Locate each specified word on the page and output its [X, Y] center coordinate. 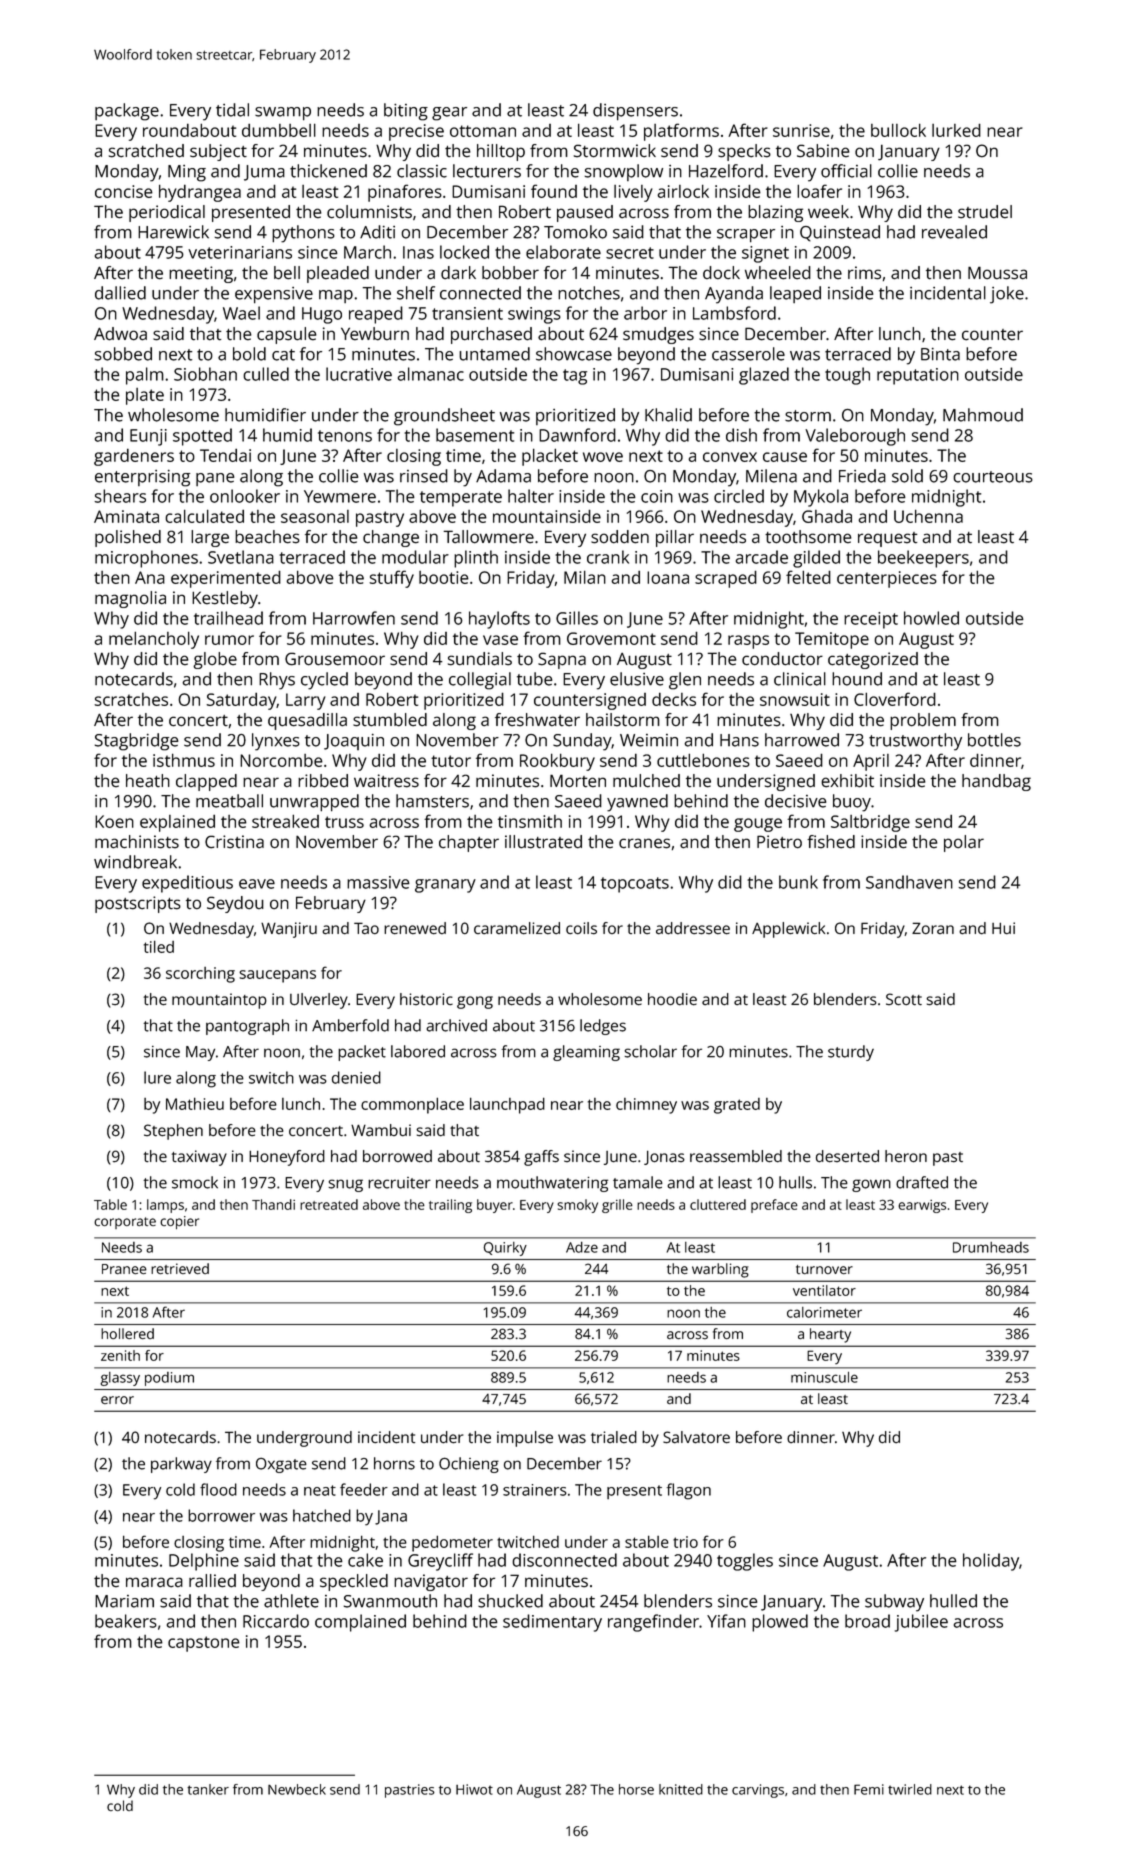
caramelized [517, 928]
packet [362, 1053]
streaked [285, 821]
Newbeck [297, 1789]
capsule [287, 335]
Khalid [668, 415]
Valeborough [855, 437]
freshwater [537, 720]
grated [737, 1106]
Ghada [827, 516]
